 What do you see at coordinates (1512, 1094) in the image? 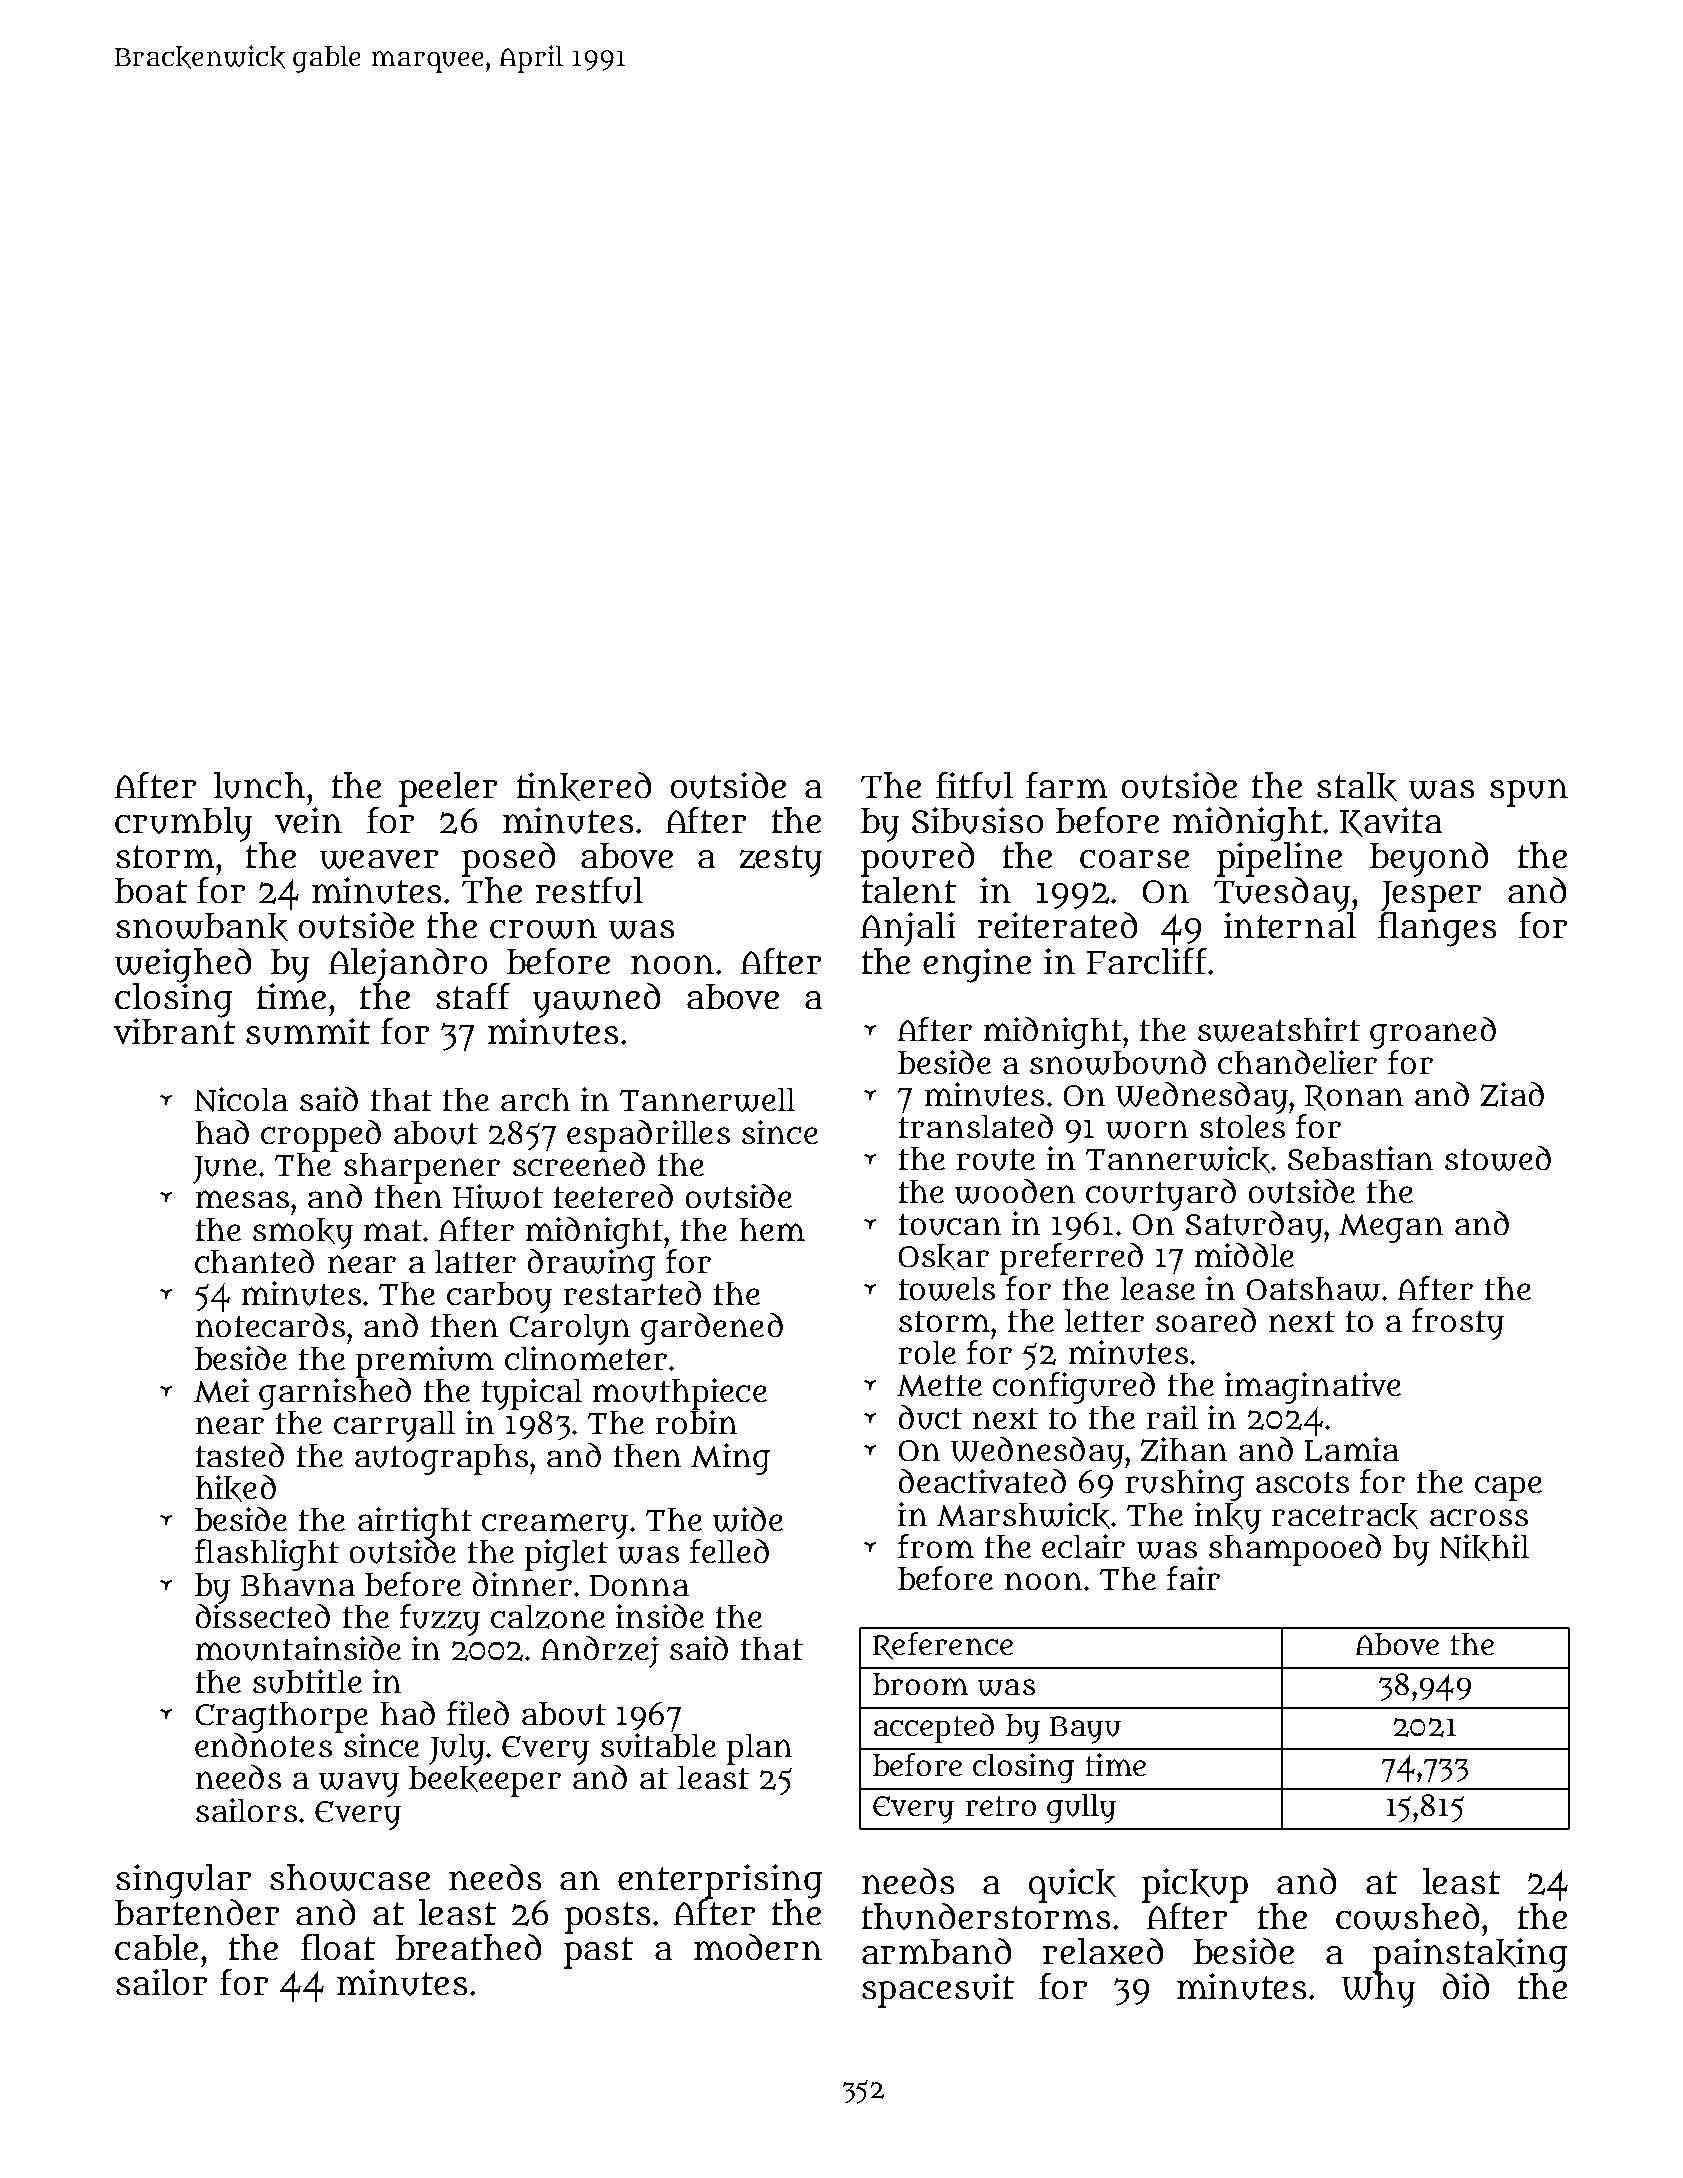
I see `Ziad` at bounding box center [1512, 1094].
